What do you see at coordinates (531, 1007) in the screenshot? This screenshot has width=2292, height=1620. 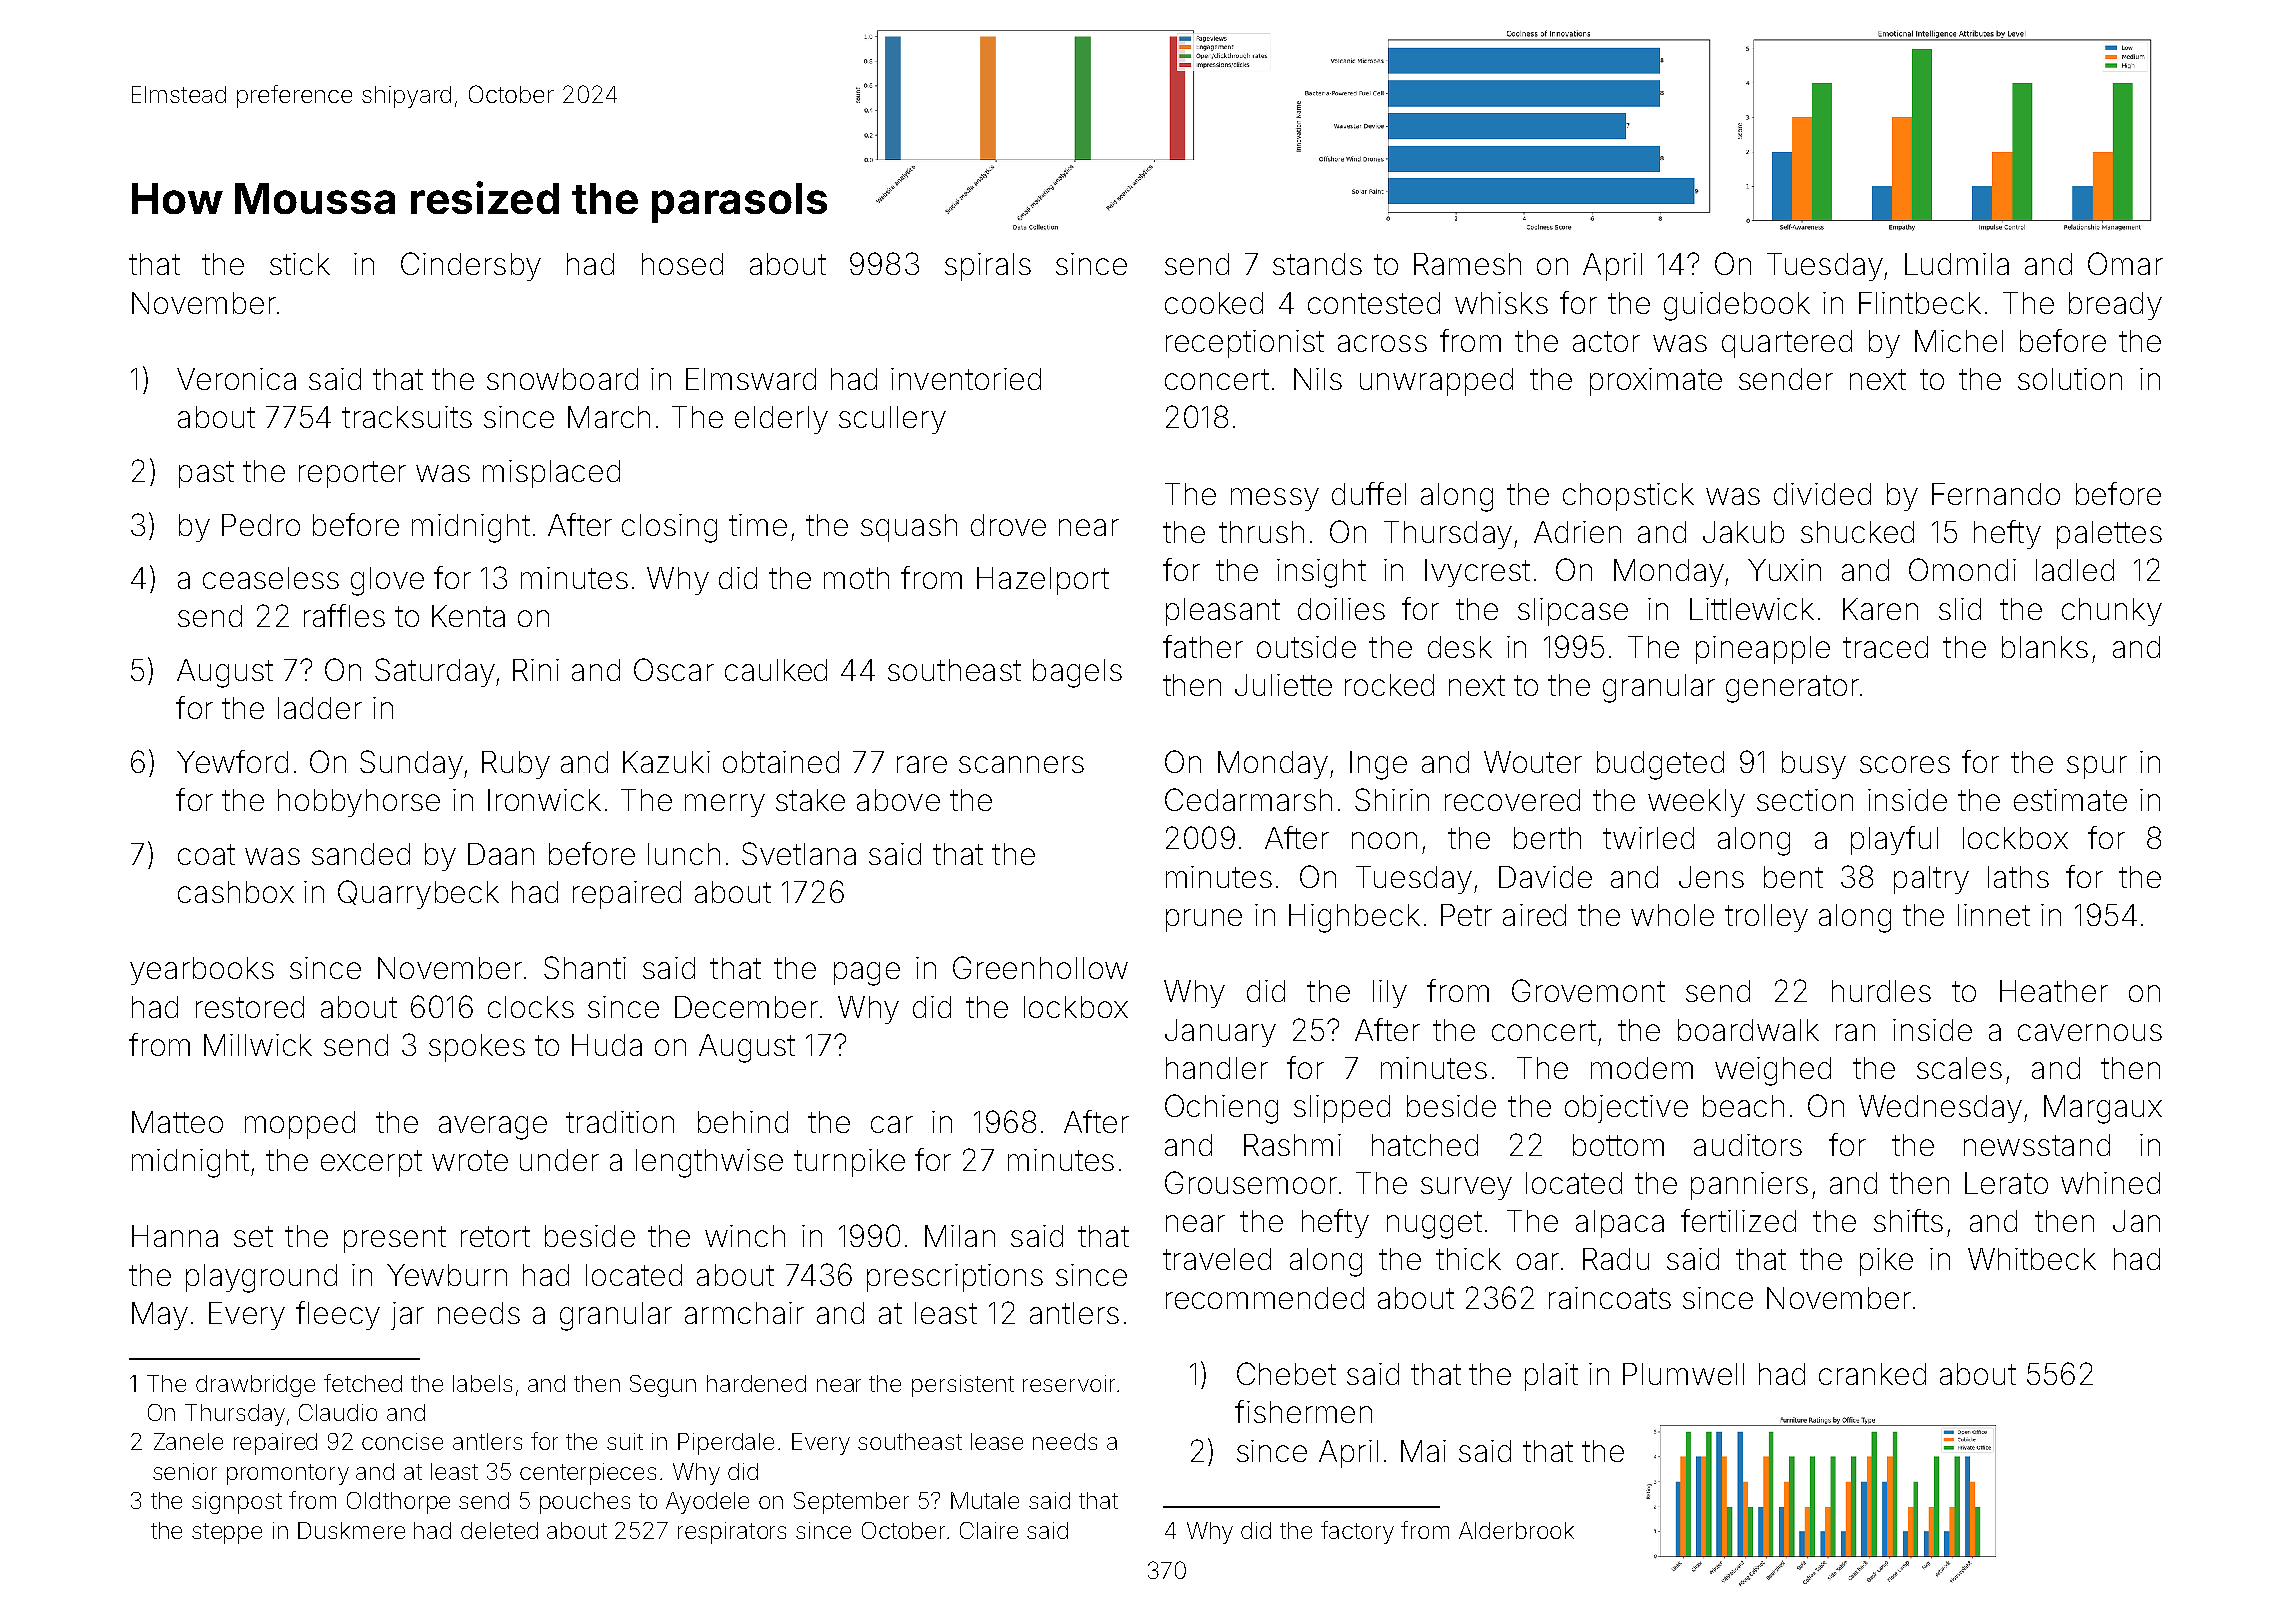 I see `clocks` at bounding box center [531, 1007].
